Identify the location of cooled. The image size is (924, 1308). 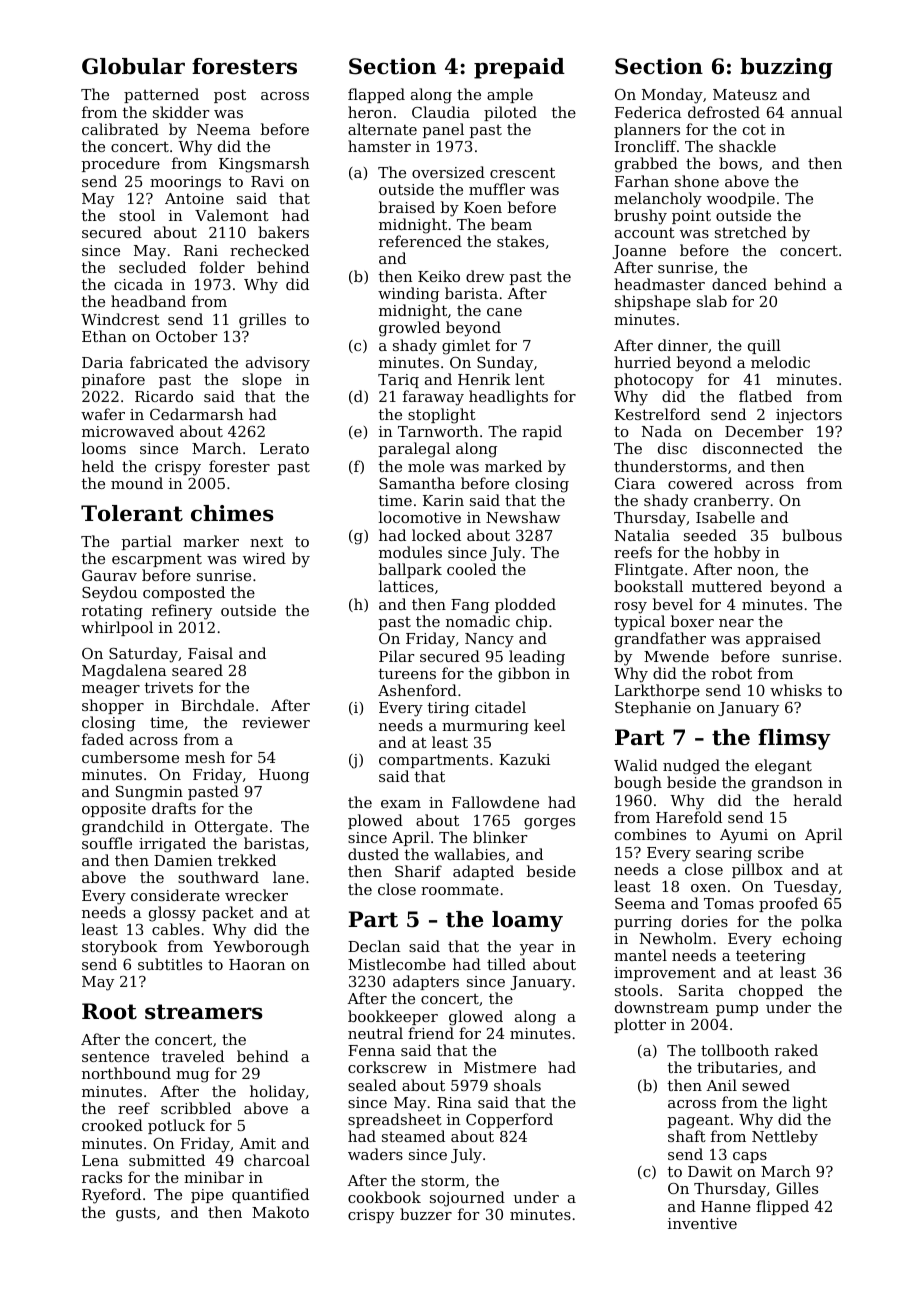
(471, 569).
